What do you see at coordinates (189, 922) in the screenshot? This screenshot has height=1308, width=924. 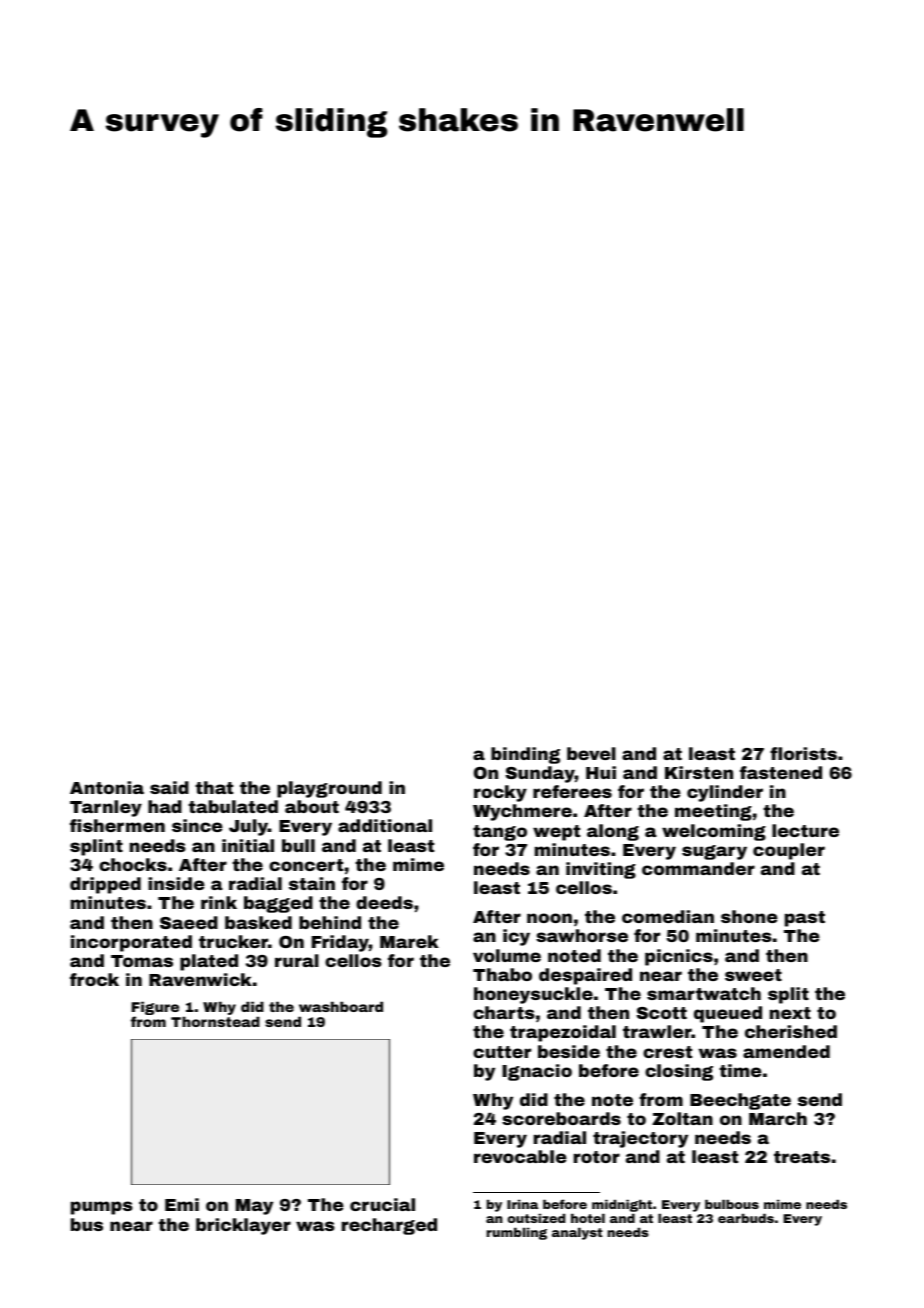 I see `Saeed` at bounding box center [189, 922].
